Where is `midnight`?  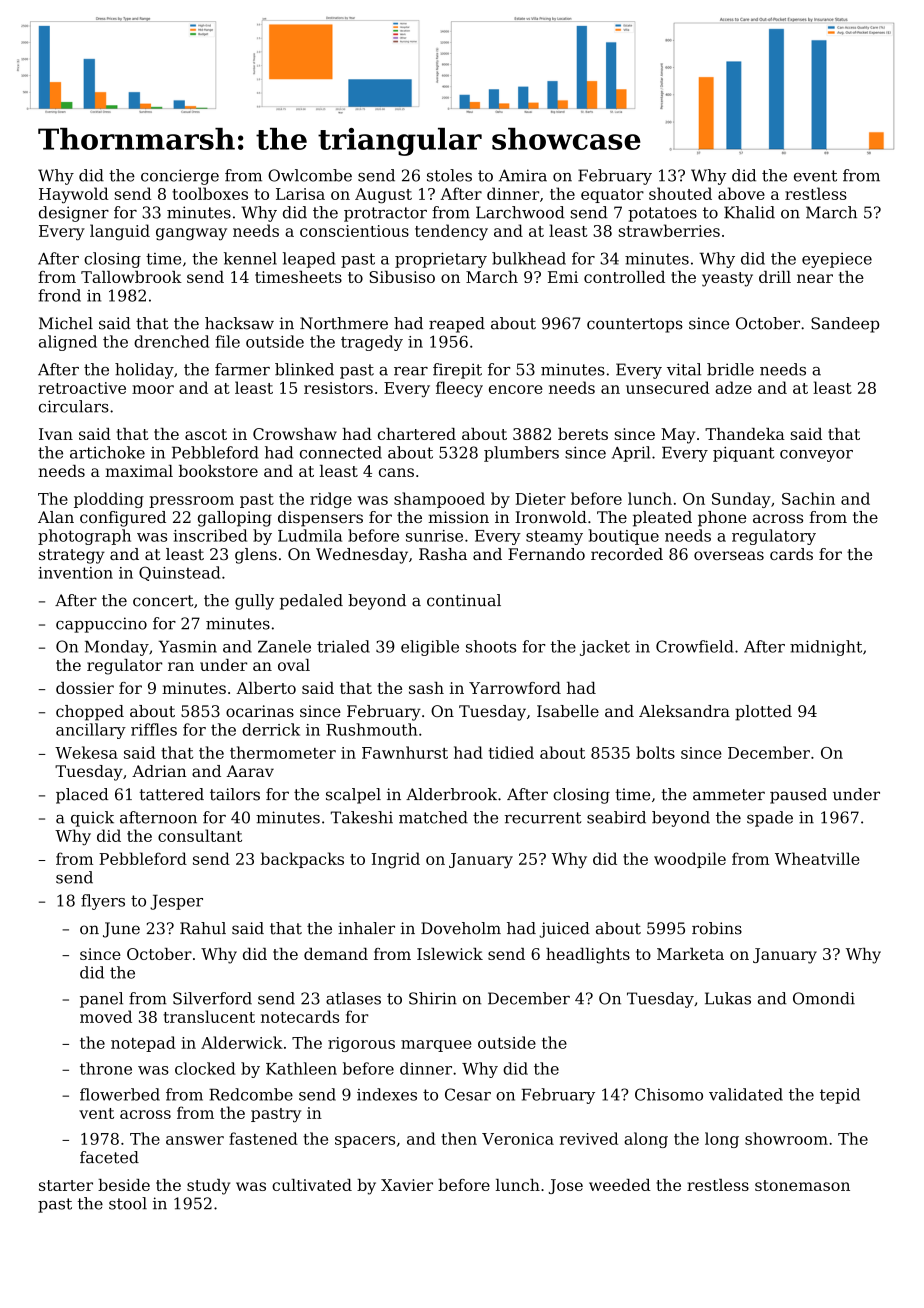
midnight is located at coordinates (826, 648).
